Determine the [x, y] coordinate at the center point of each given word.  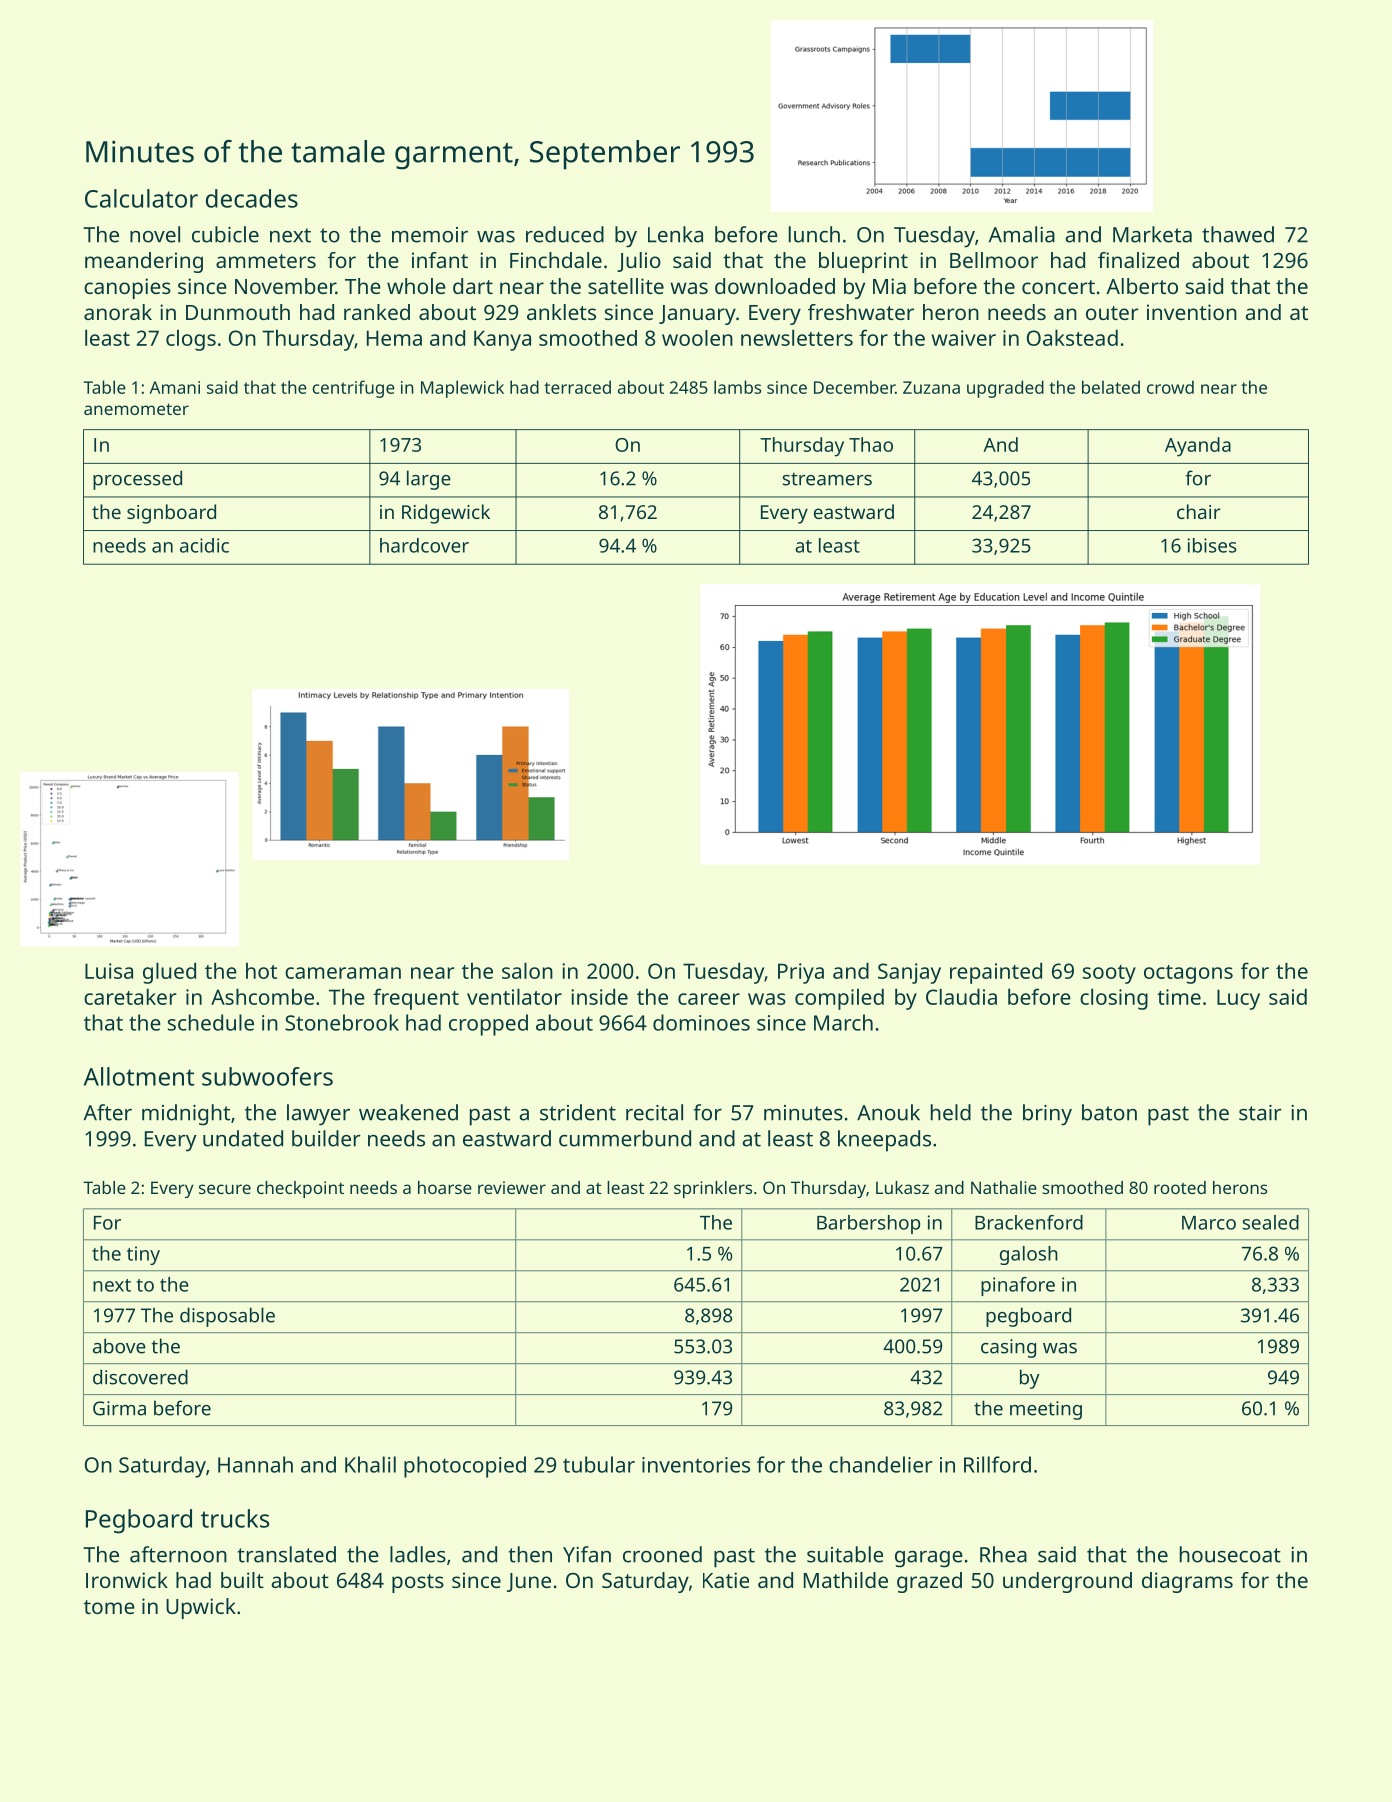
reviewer [512, 1187]
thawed [1238, 234]
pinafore [1018, 1286]
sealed [1271, 1222]
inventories [696, 1465]
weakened [408, 1112]
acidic [204, 545]
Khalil [370, 1464]
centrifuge [353, 389]
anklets [561, 312]
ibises [1212, 545]
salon [527, 971]
